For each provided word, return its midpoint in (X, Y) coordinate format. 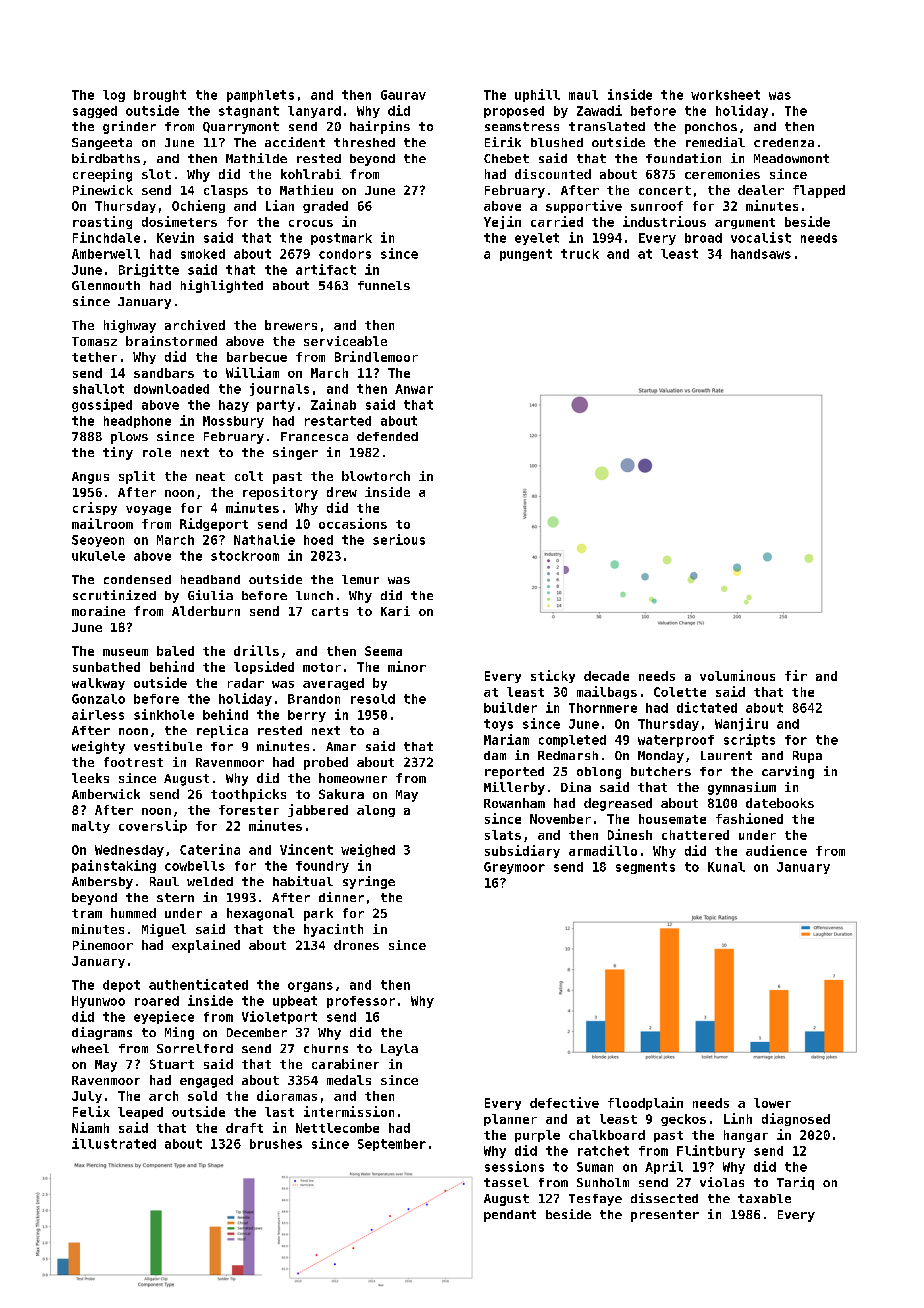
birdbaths (106, 158)
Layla (399, 1050)
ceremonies (722, 174)
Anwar (414, 389)
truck (580, 254)
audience (776, 850)
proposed (514, 112)
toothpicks (248, 795)
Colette (680, 692)
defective (564, 1102)
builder (510, 707)
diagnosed (796, 1119)
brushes (276, 1144)
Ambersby (102, 883)
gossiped (102, 405)
